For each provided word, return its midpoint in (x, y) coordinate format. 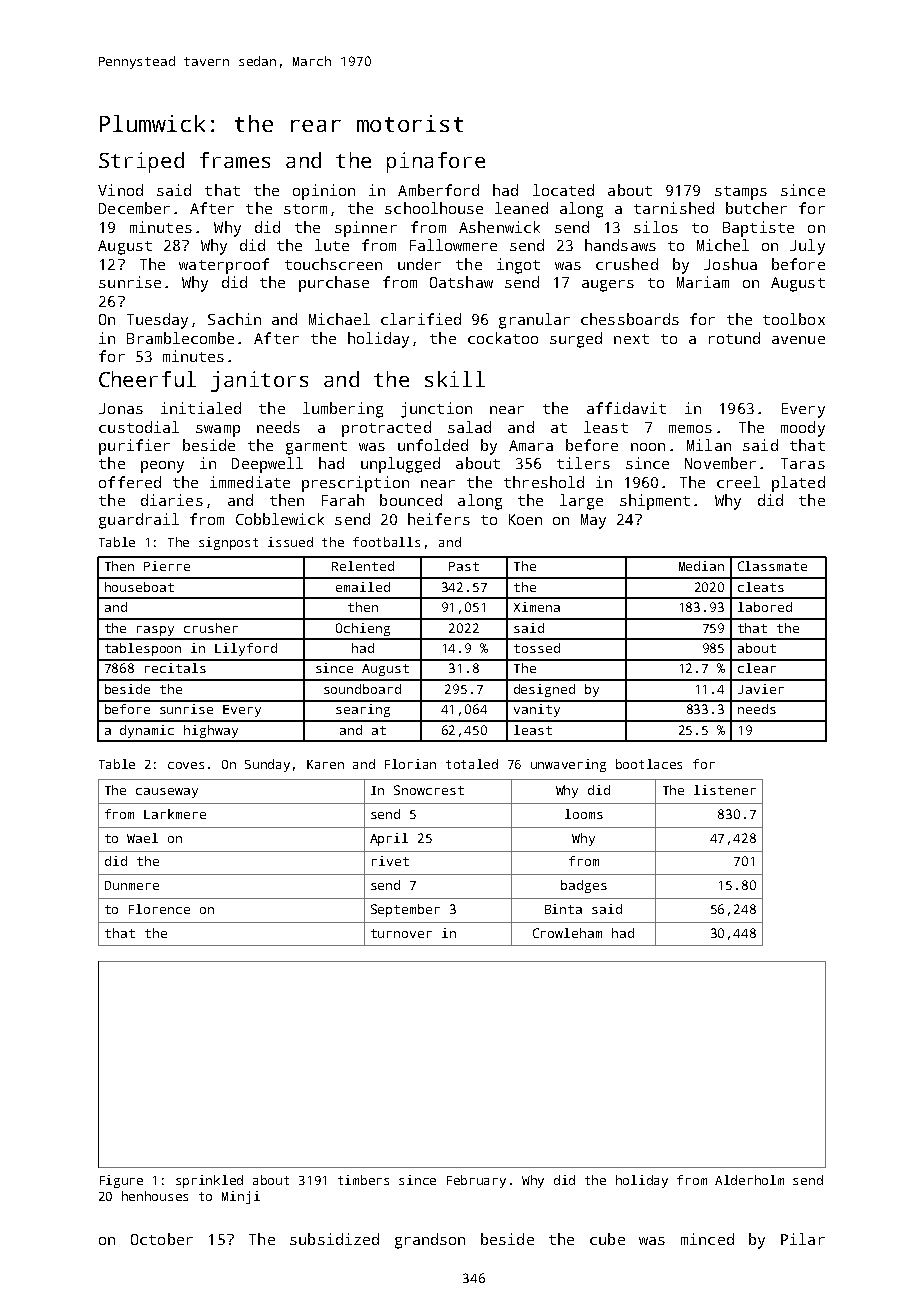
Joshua (730, 264)
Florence (159, 909)
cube (607, 1239)
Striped (141, 162)
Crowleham (567, 933)
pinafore (436, 162)
